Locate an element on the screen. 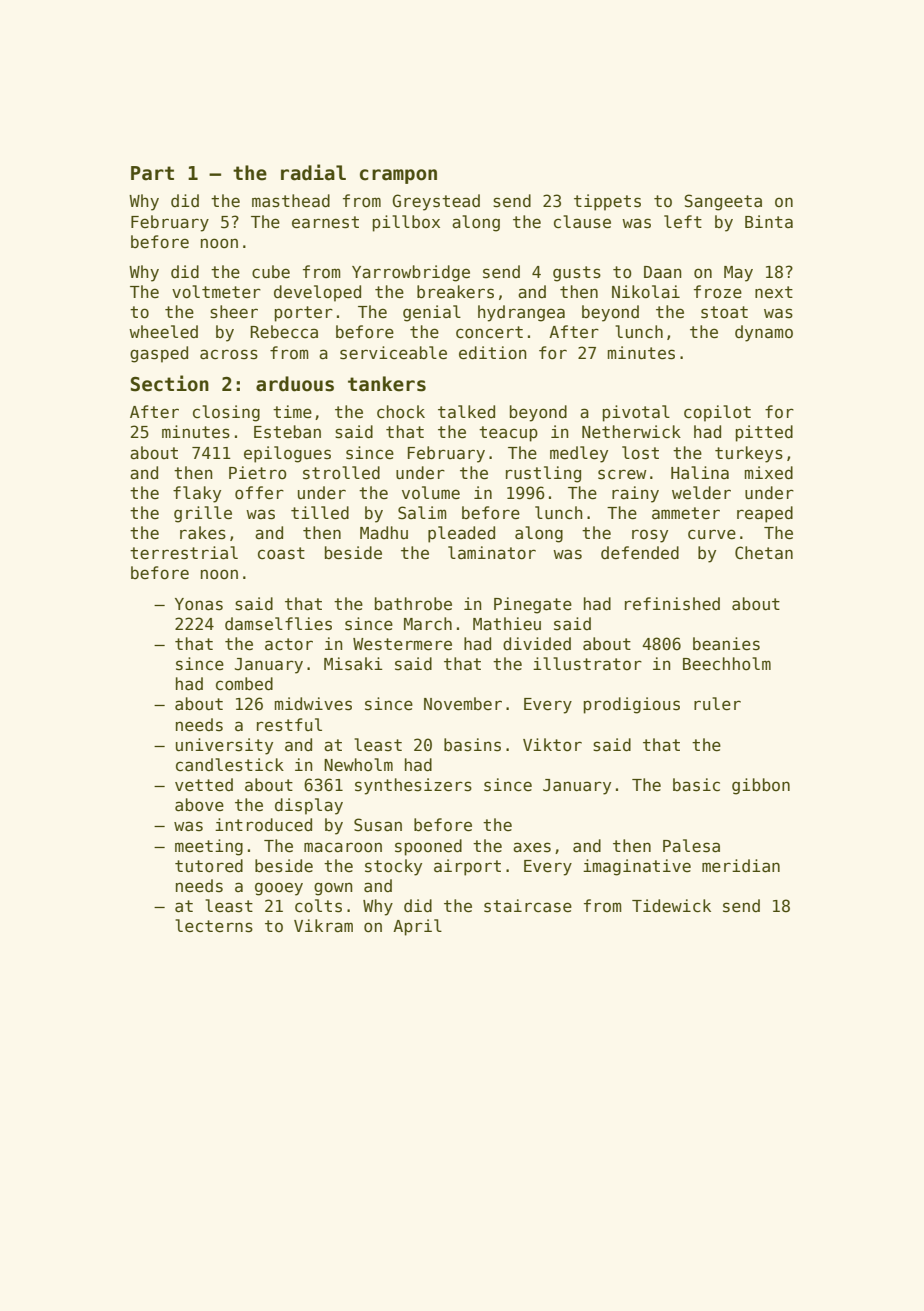 The image size is (924, 1311). tankers is located at coordinates (387, 384).
